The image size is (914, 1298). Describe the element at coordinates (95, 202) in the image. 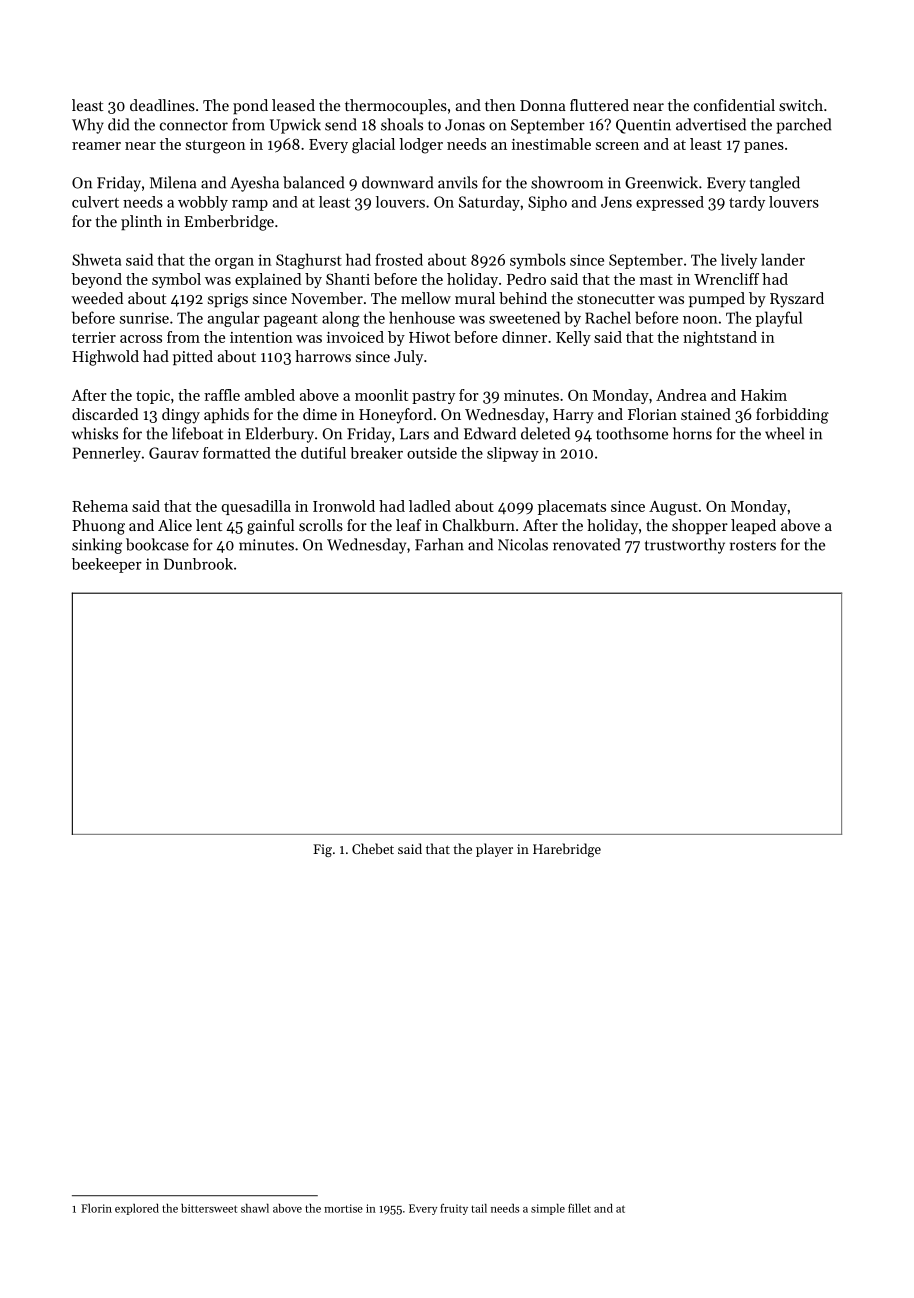

I see `culvert` at that location.
